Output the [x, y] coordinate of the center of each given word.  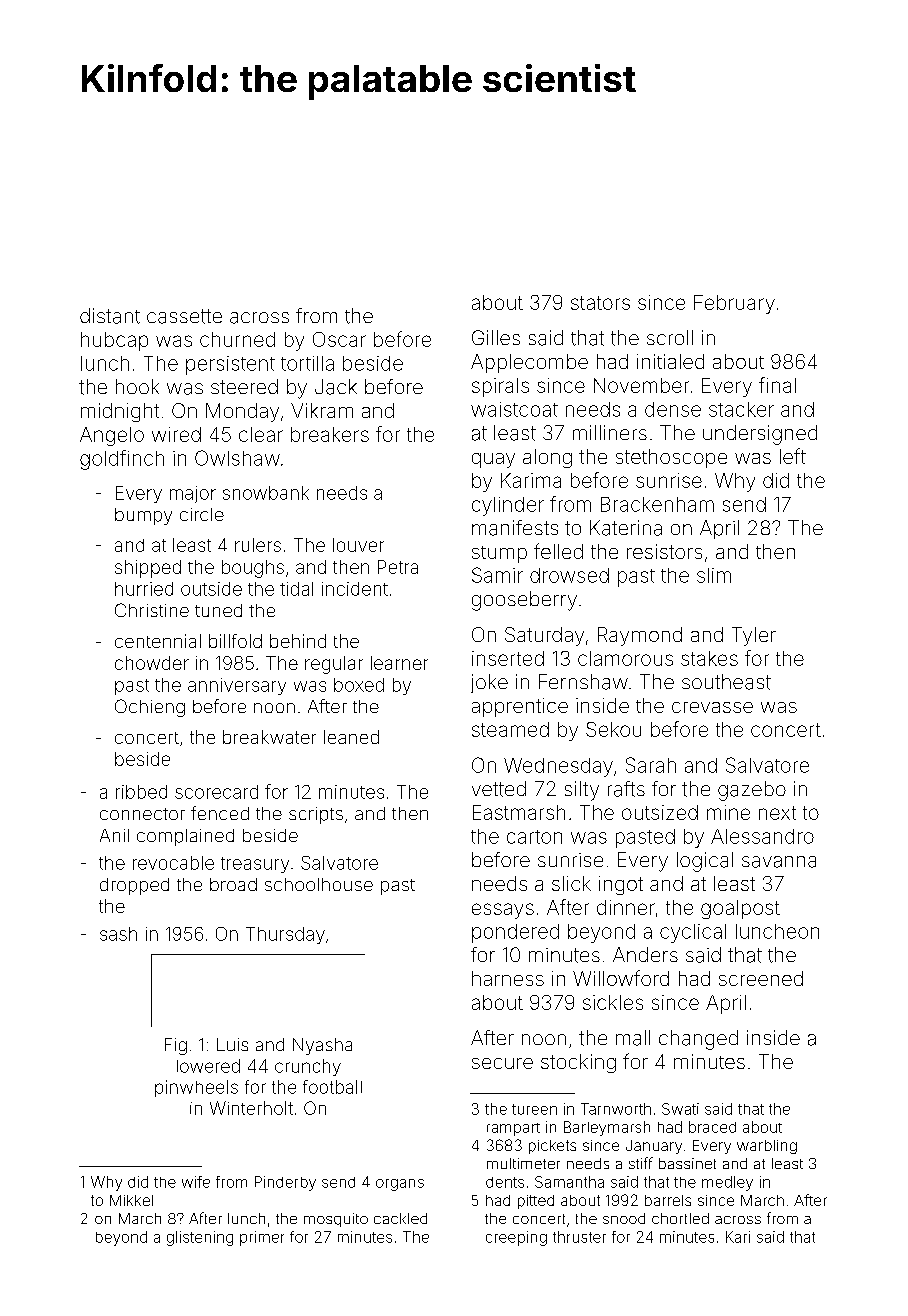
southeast [726, 682]
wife [196, 1182]
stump [499, 554]
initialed [670, 361]
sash [118, 934]
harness [508, 978]
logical [705, 862]
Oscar [339, 339]
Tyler [754, 636]
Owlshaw [237, 458]
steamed [510, 729]
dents [505, 1182]
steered [244, 386]
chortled [680, 1218]
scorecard [216, 792]
